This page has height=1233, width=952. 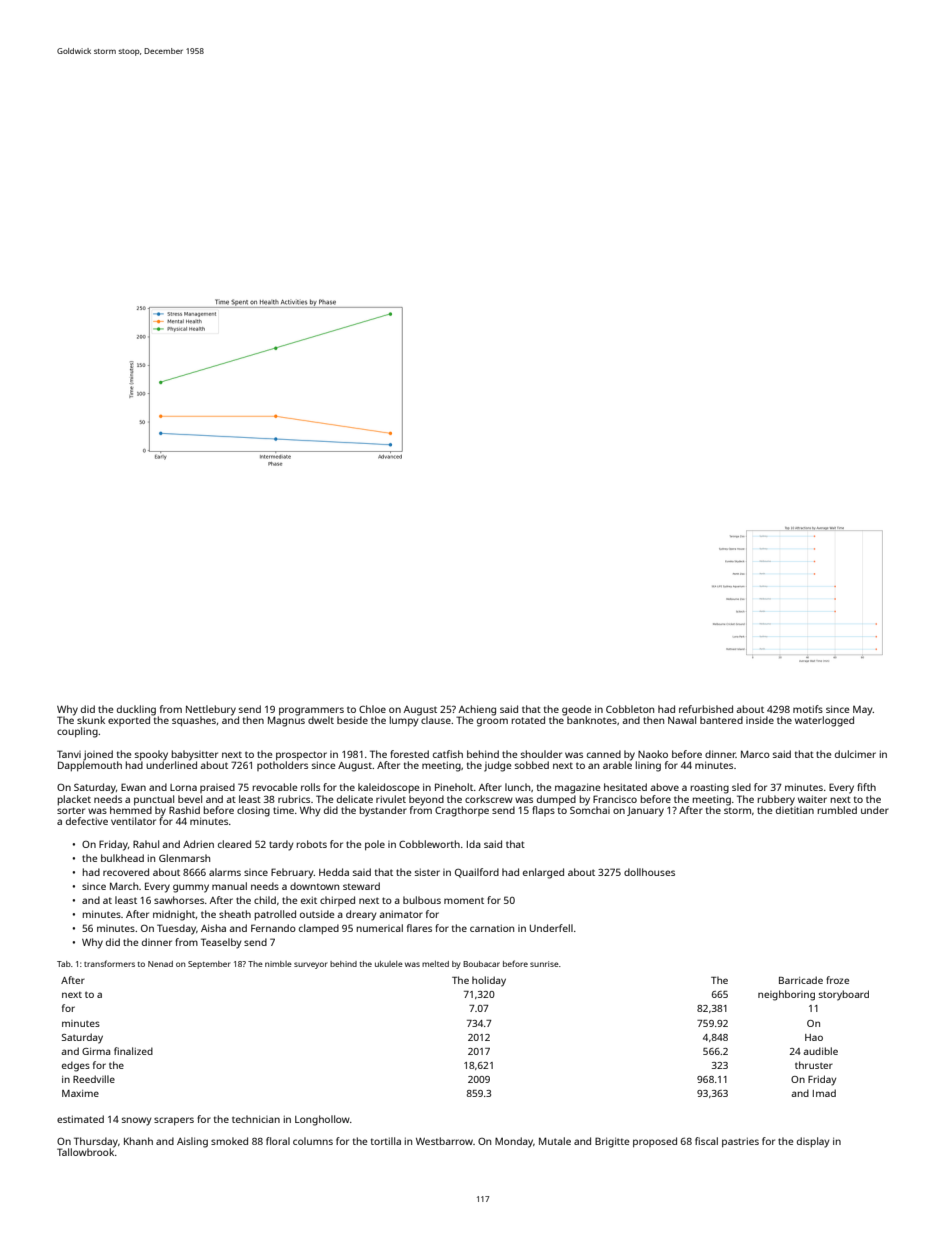 What do you see at coordinates (837, 980) in the page?
I see `froze` at bounding box center [837, 980].
